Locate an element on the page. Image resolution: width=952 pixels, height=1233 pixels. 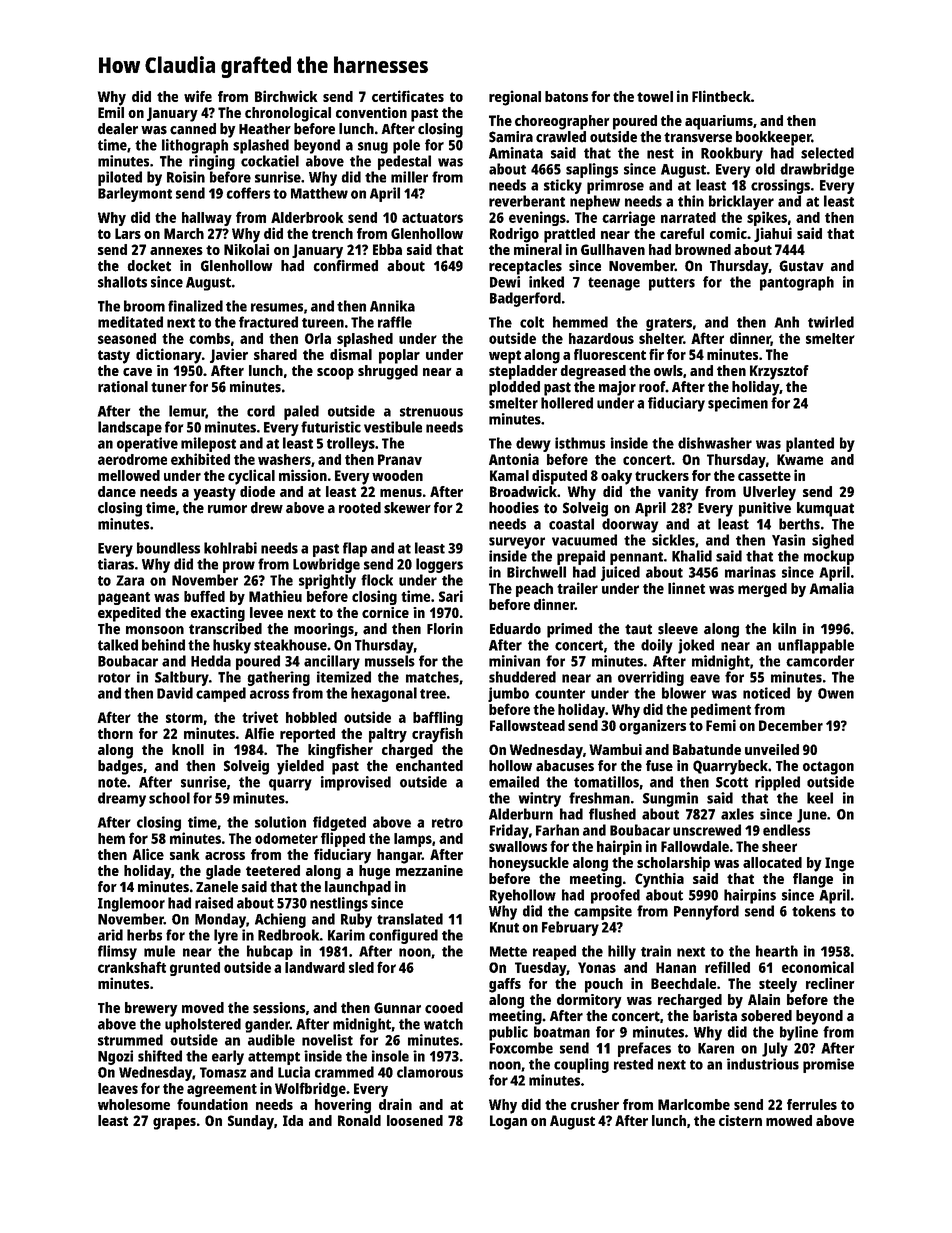
raffle is located at coordinates (395, 322).
